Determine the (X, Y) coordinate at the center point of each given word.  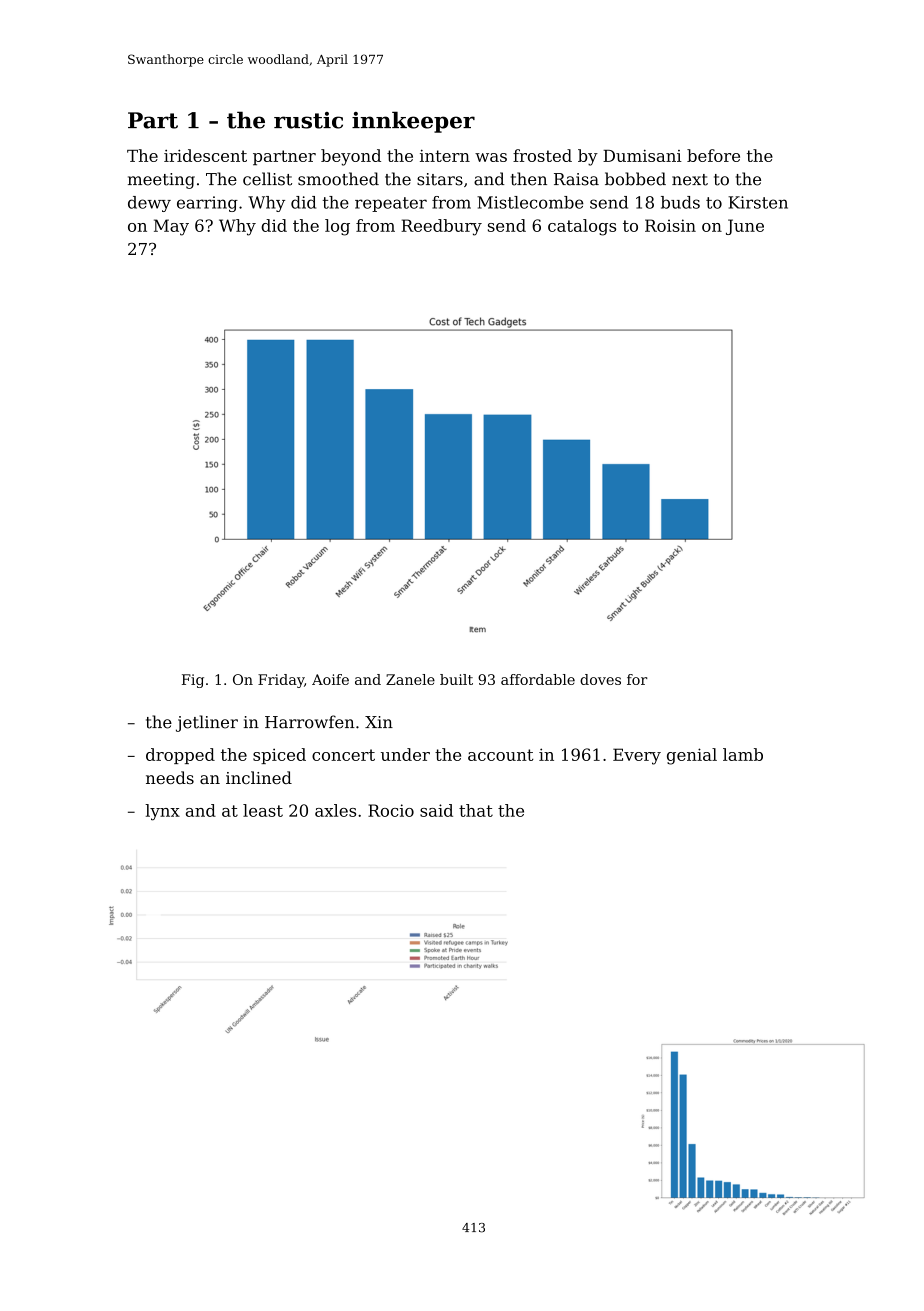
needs (170, 777)
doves (600, 679)
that (476, 810)
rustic (308, 120)
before (713, 155)
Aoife (330, 679)
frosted (542, 155)
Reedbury (441, 227)
